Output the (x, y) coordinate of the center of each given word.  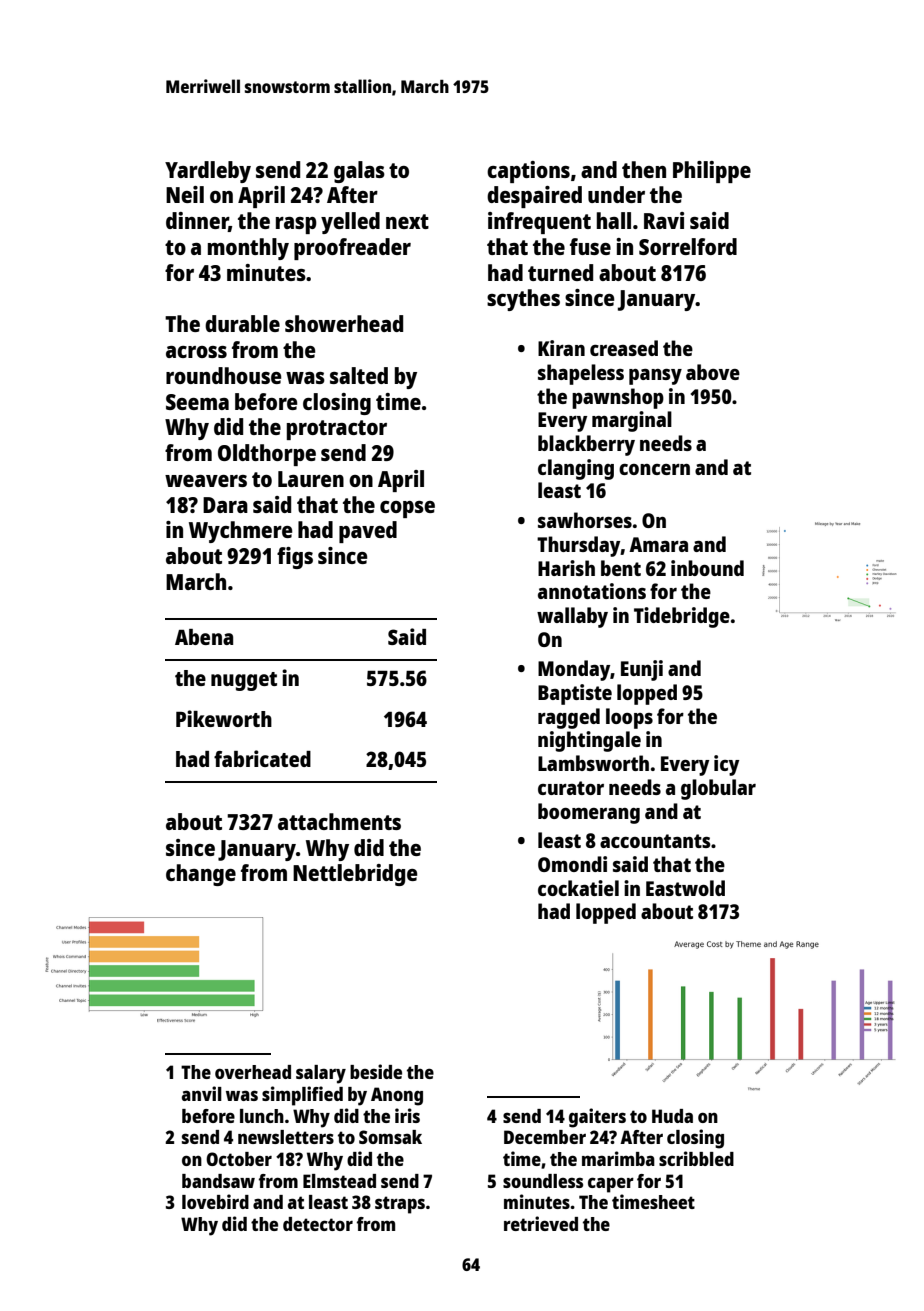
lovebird (215, 1201)
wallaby (572, 617)
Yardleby (208, 172)
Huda (672, 1116)
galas (359, 172)
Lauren (311, 479)
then (644, 169)
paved (368, 532)
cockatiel (578, 888)
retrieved (541, 1223)
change (201, 875)
